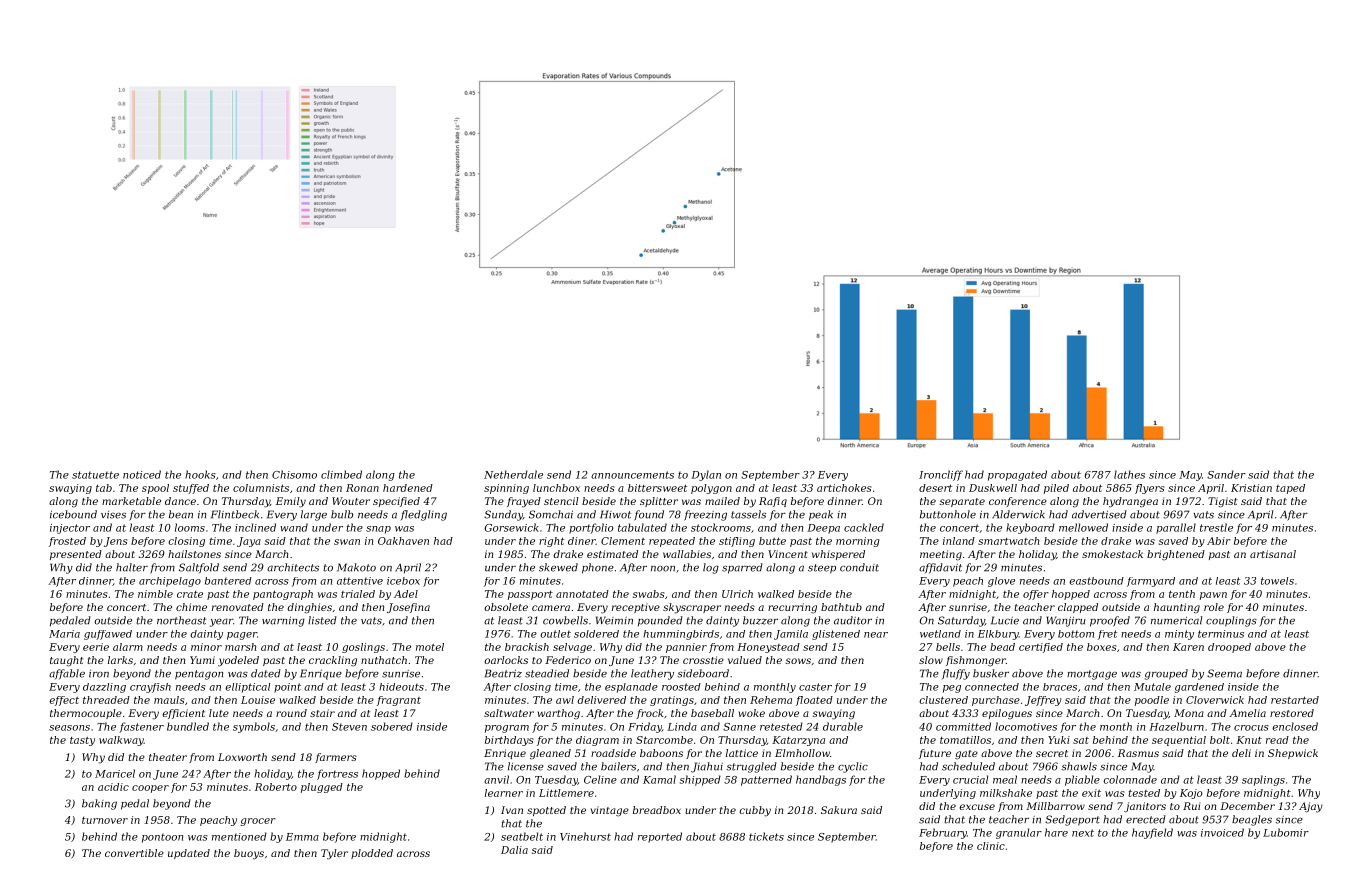  Describe the element at coordinates (1229, 648) in the page. I see `drooped` at that location.
